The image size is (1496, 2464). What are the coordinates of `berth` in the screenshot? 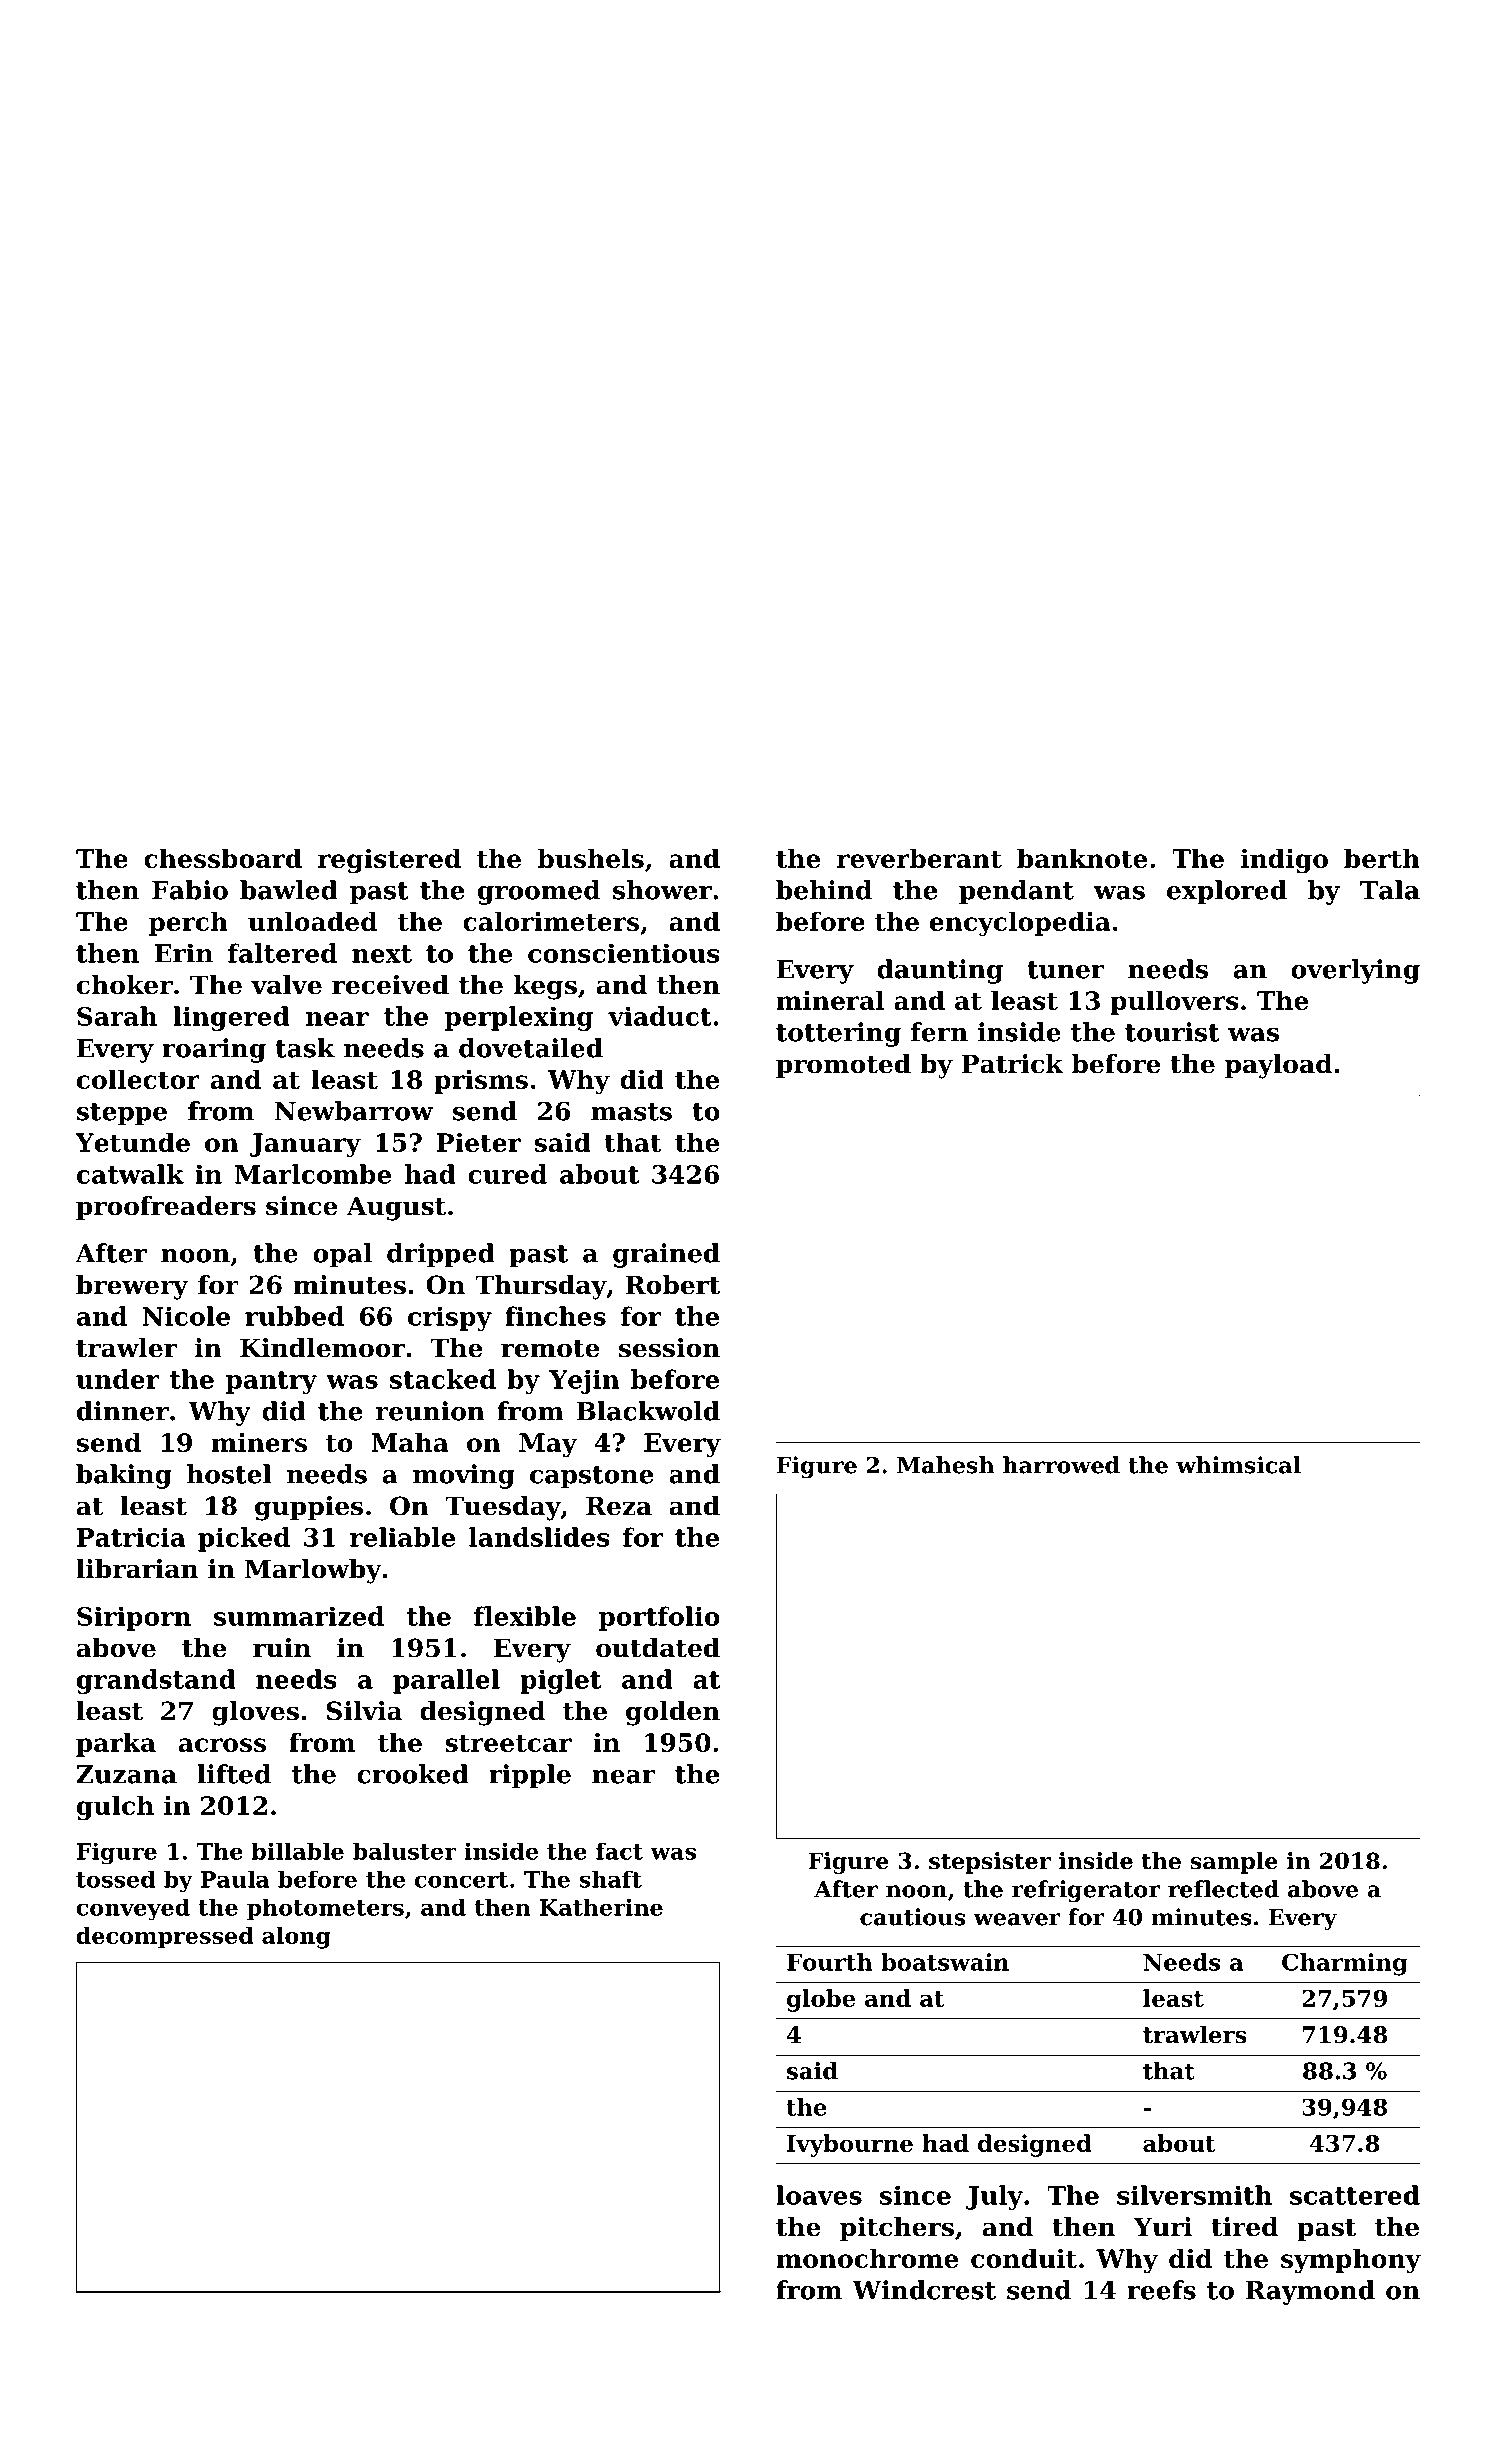 It's located at (1382, 858).
